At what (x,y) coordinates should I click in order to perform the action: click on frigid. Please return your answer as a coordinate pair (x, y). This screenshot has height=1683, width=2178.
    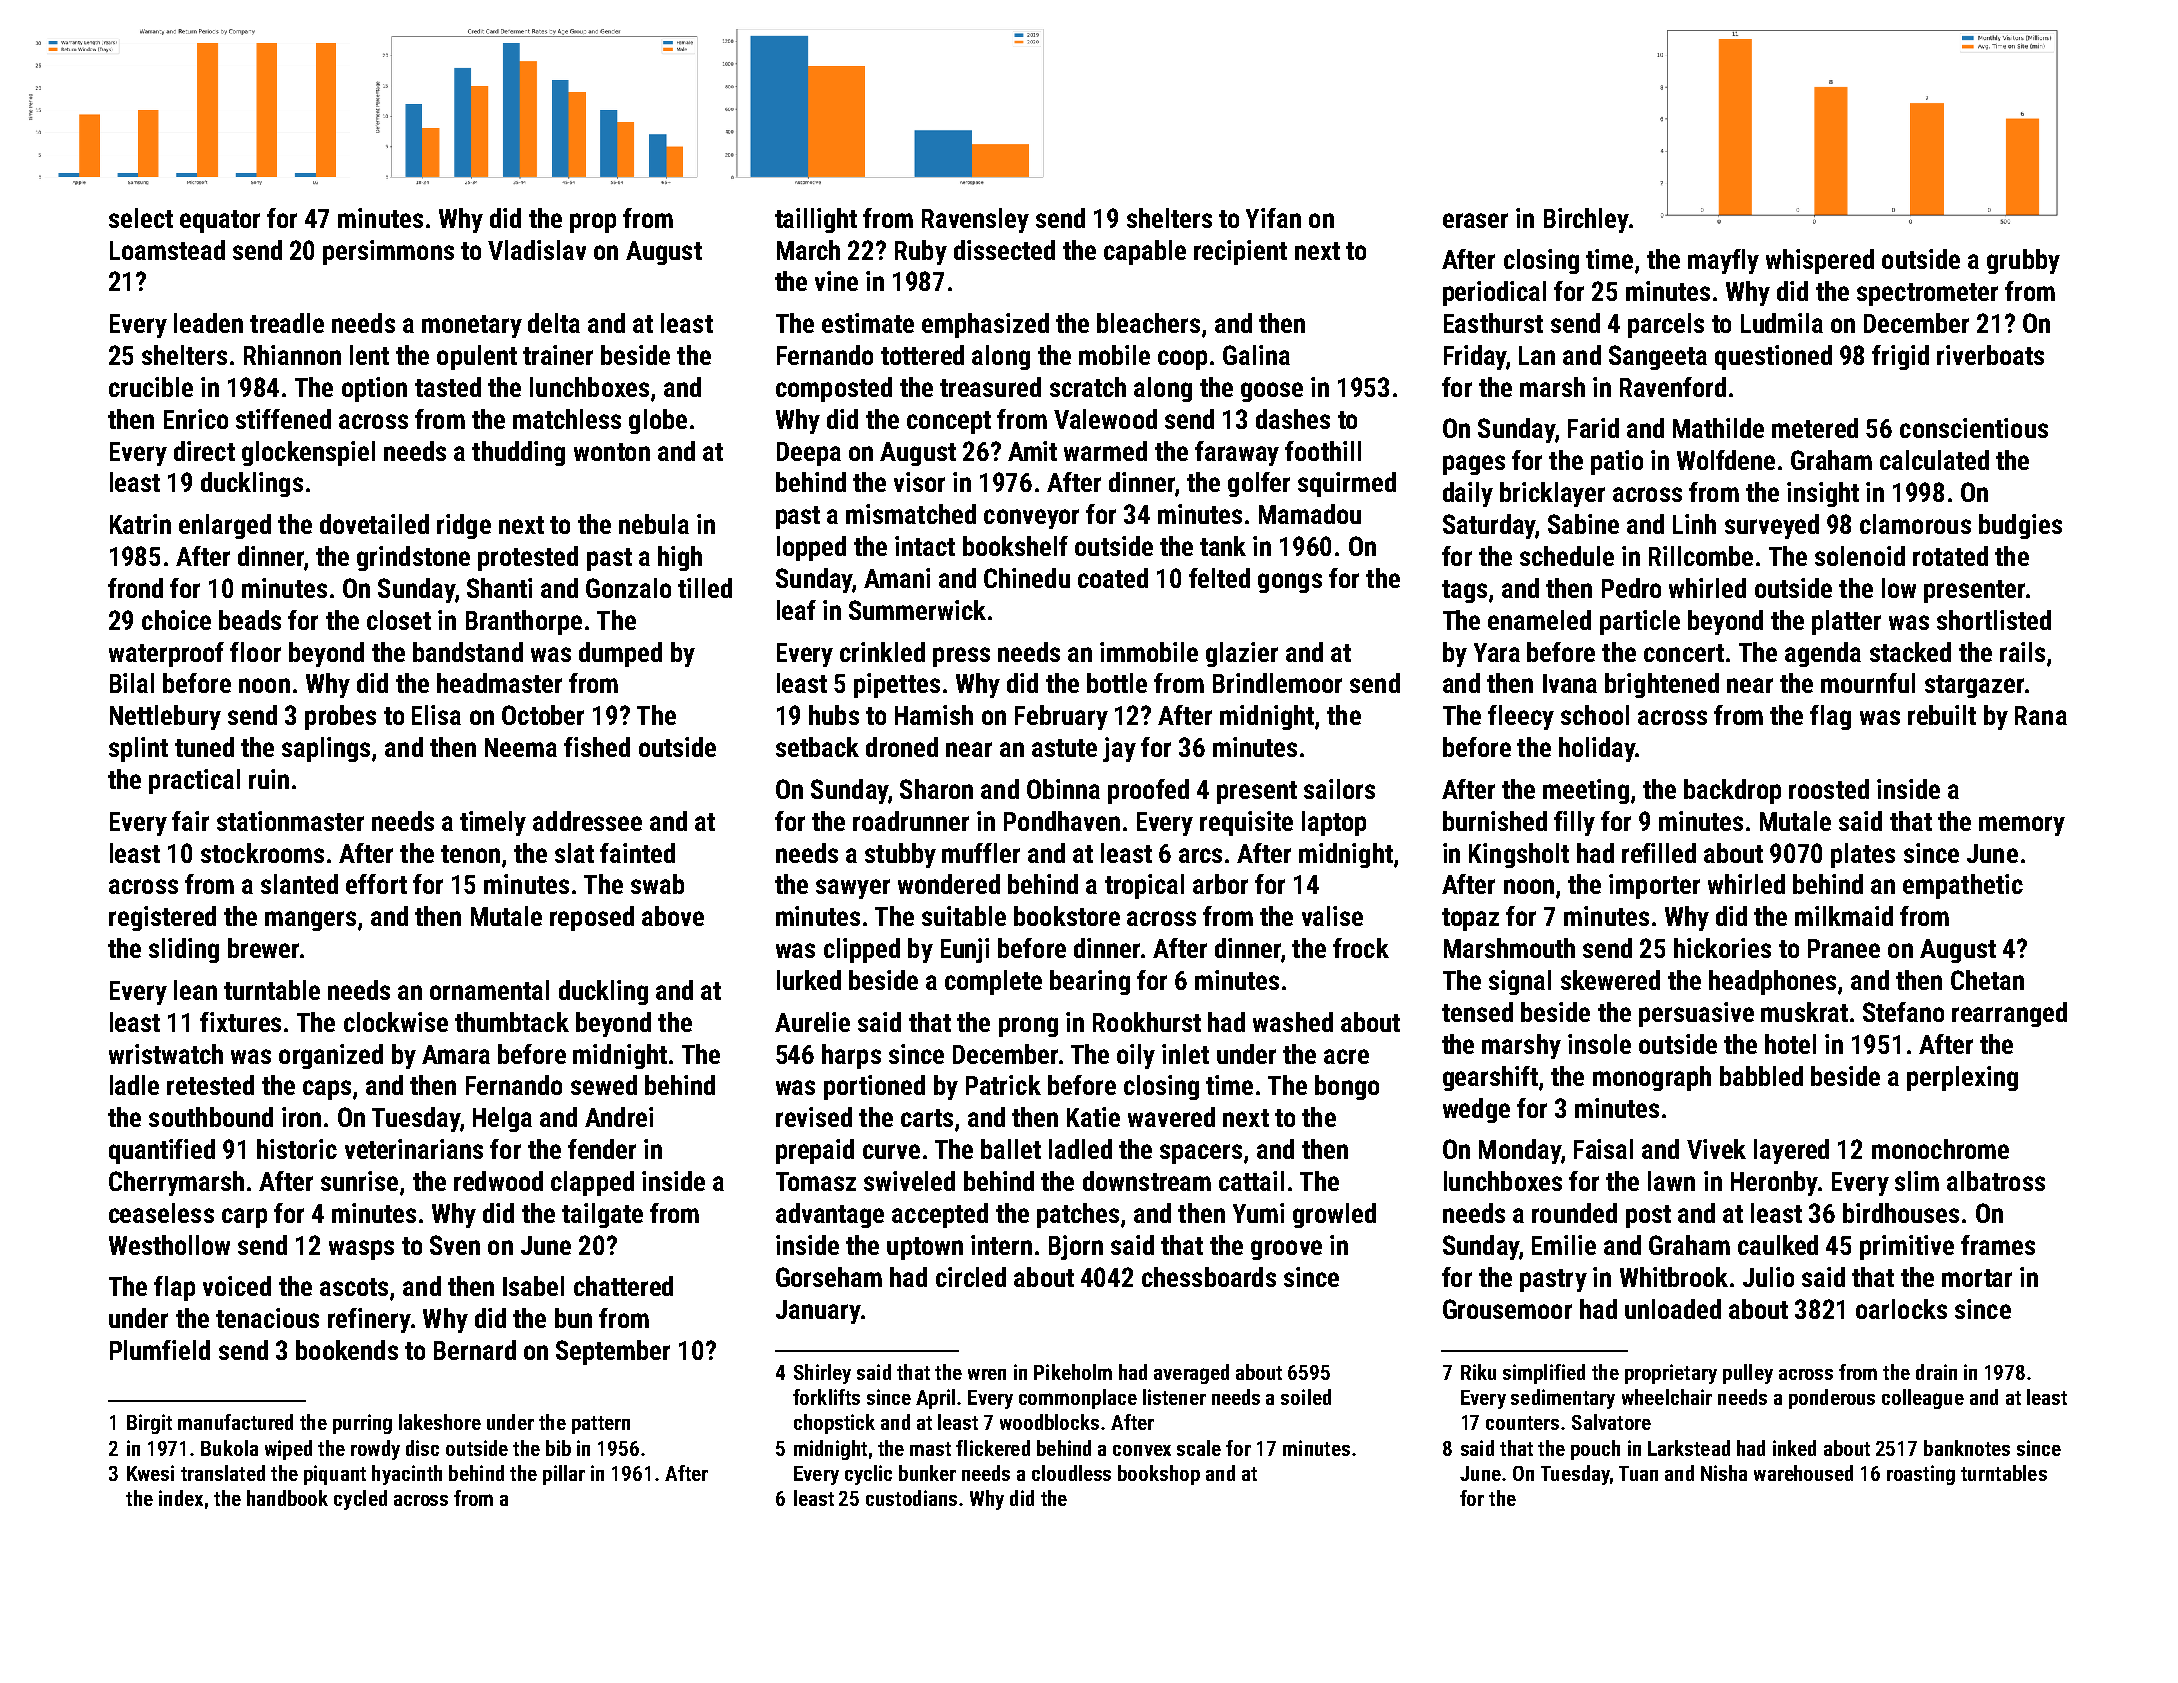
    Looking at the image, I should click on (1900, 357).
